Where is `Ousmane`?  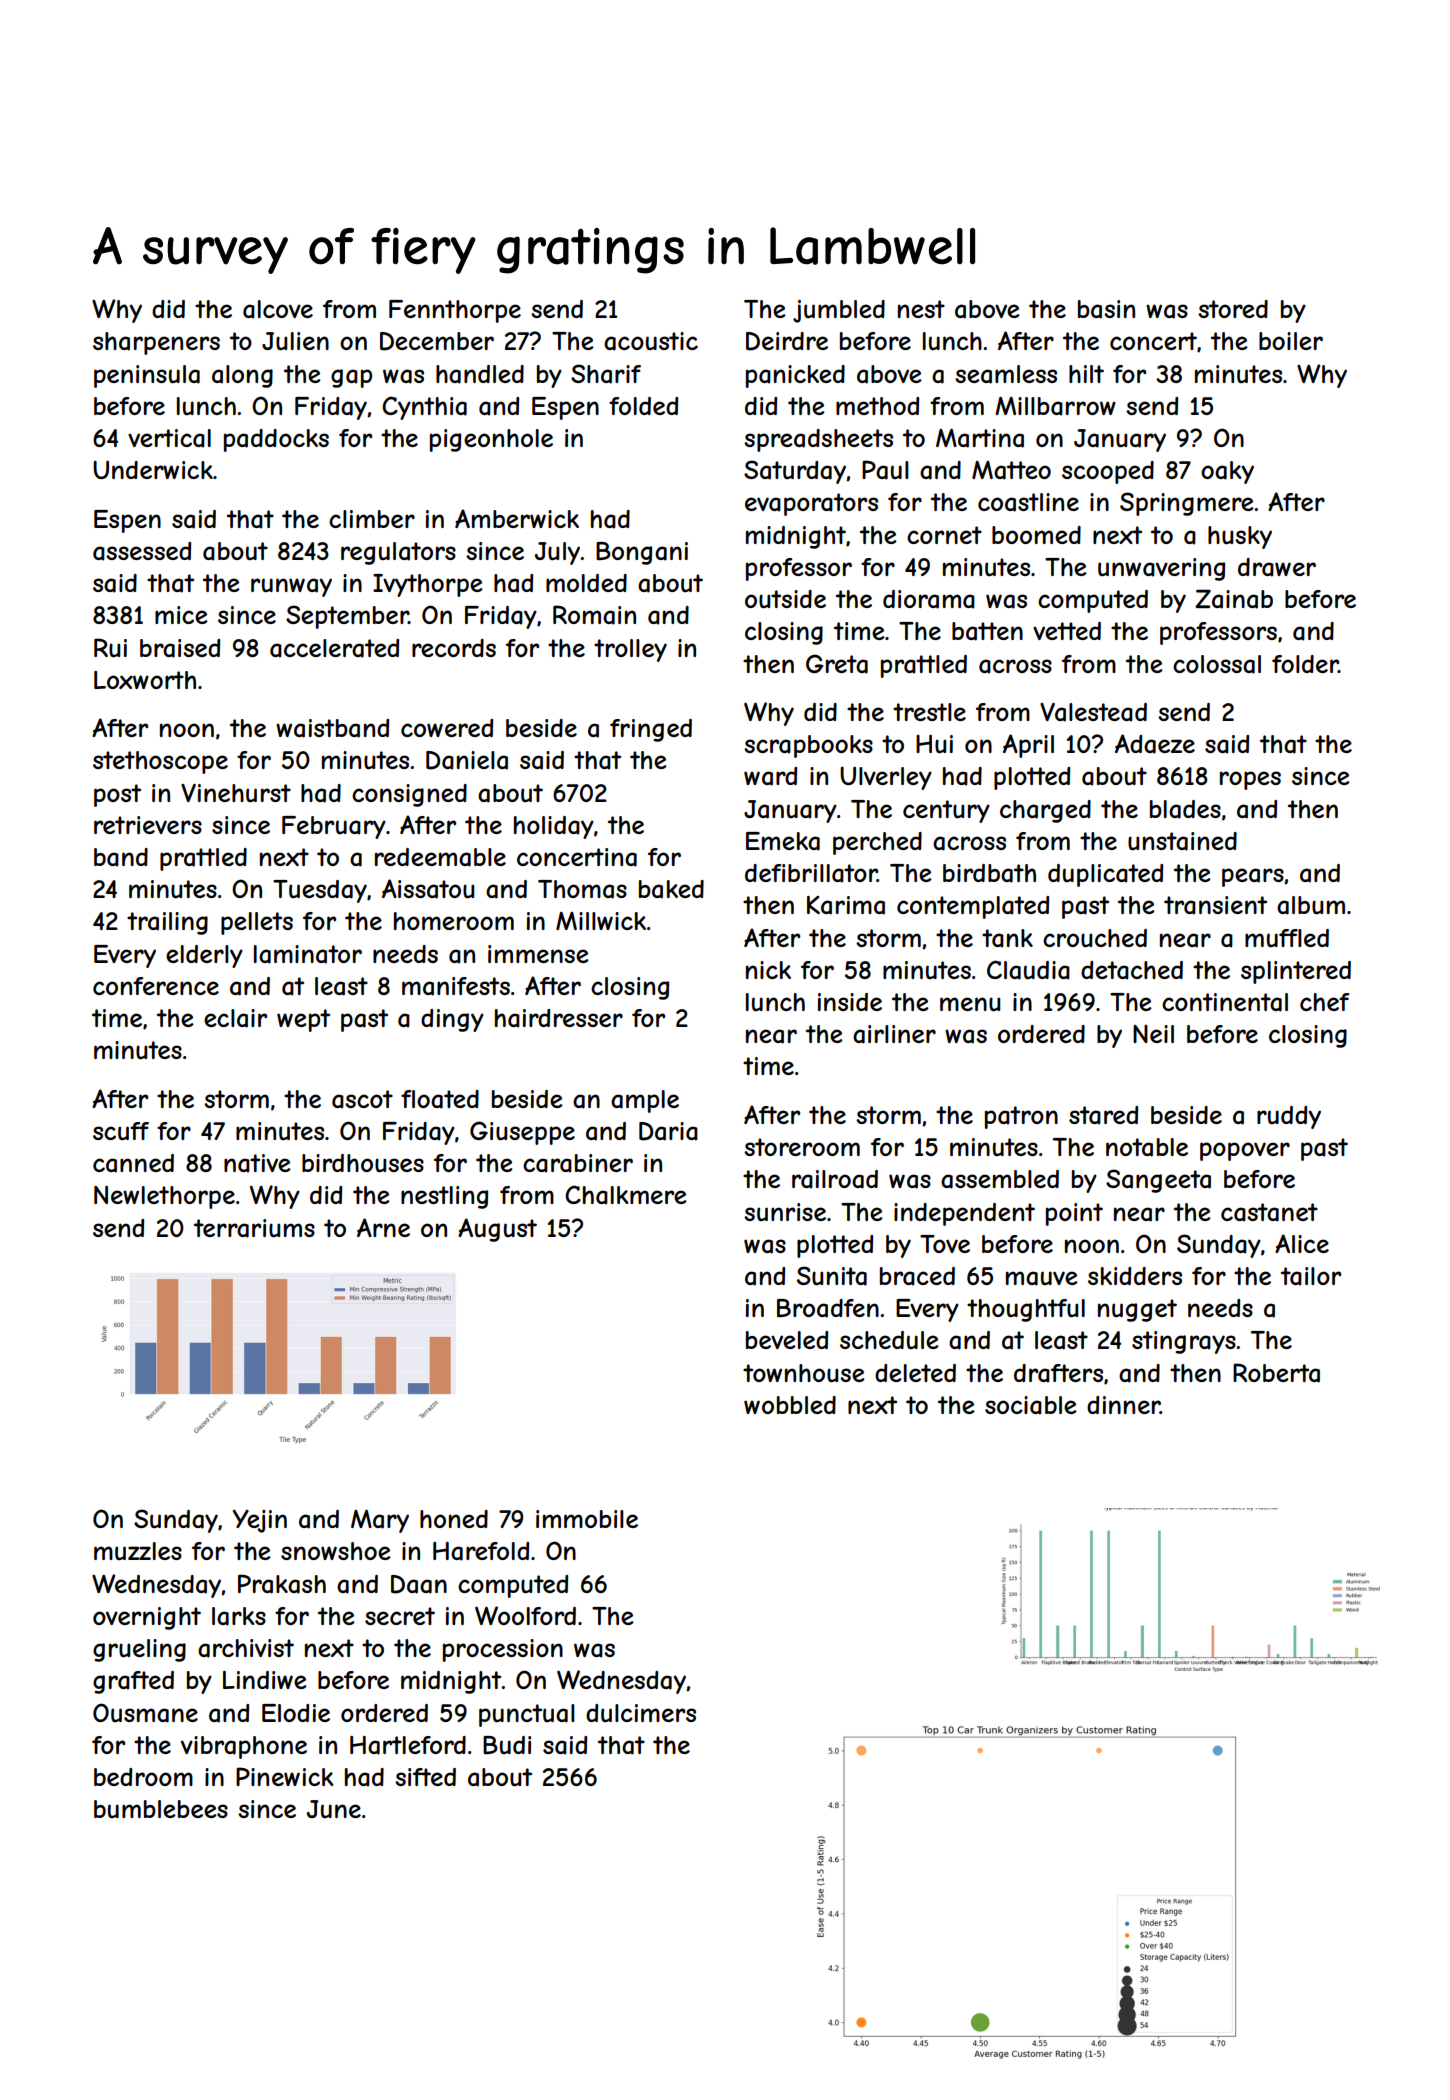
Ousmane is located at coordinates (145, 1713).
